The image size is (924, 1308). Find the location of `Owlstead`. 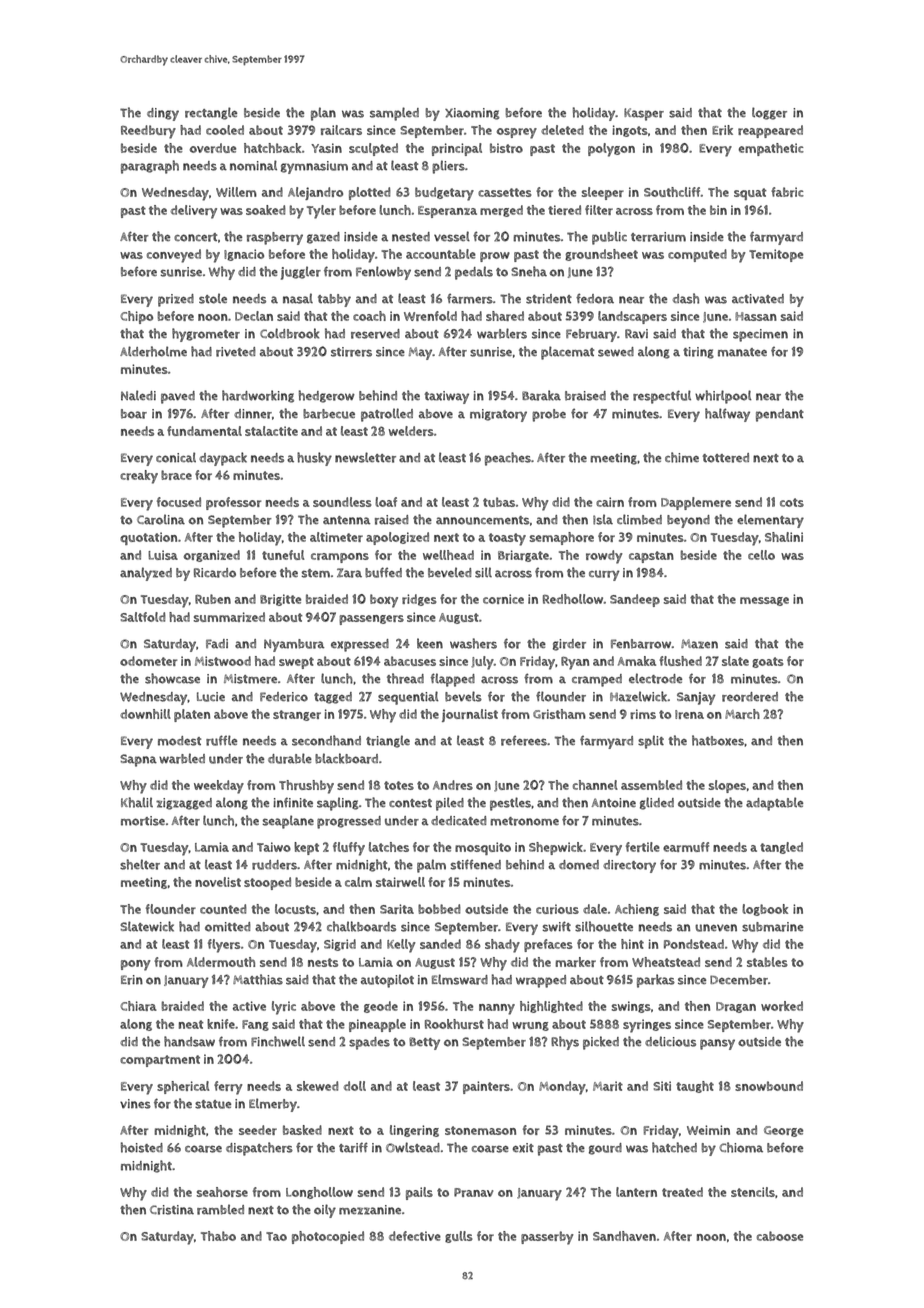

Owlstead is located at coordinates (413, 1147).
